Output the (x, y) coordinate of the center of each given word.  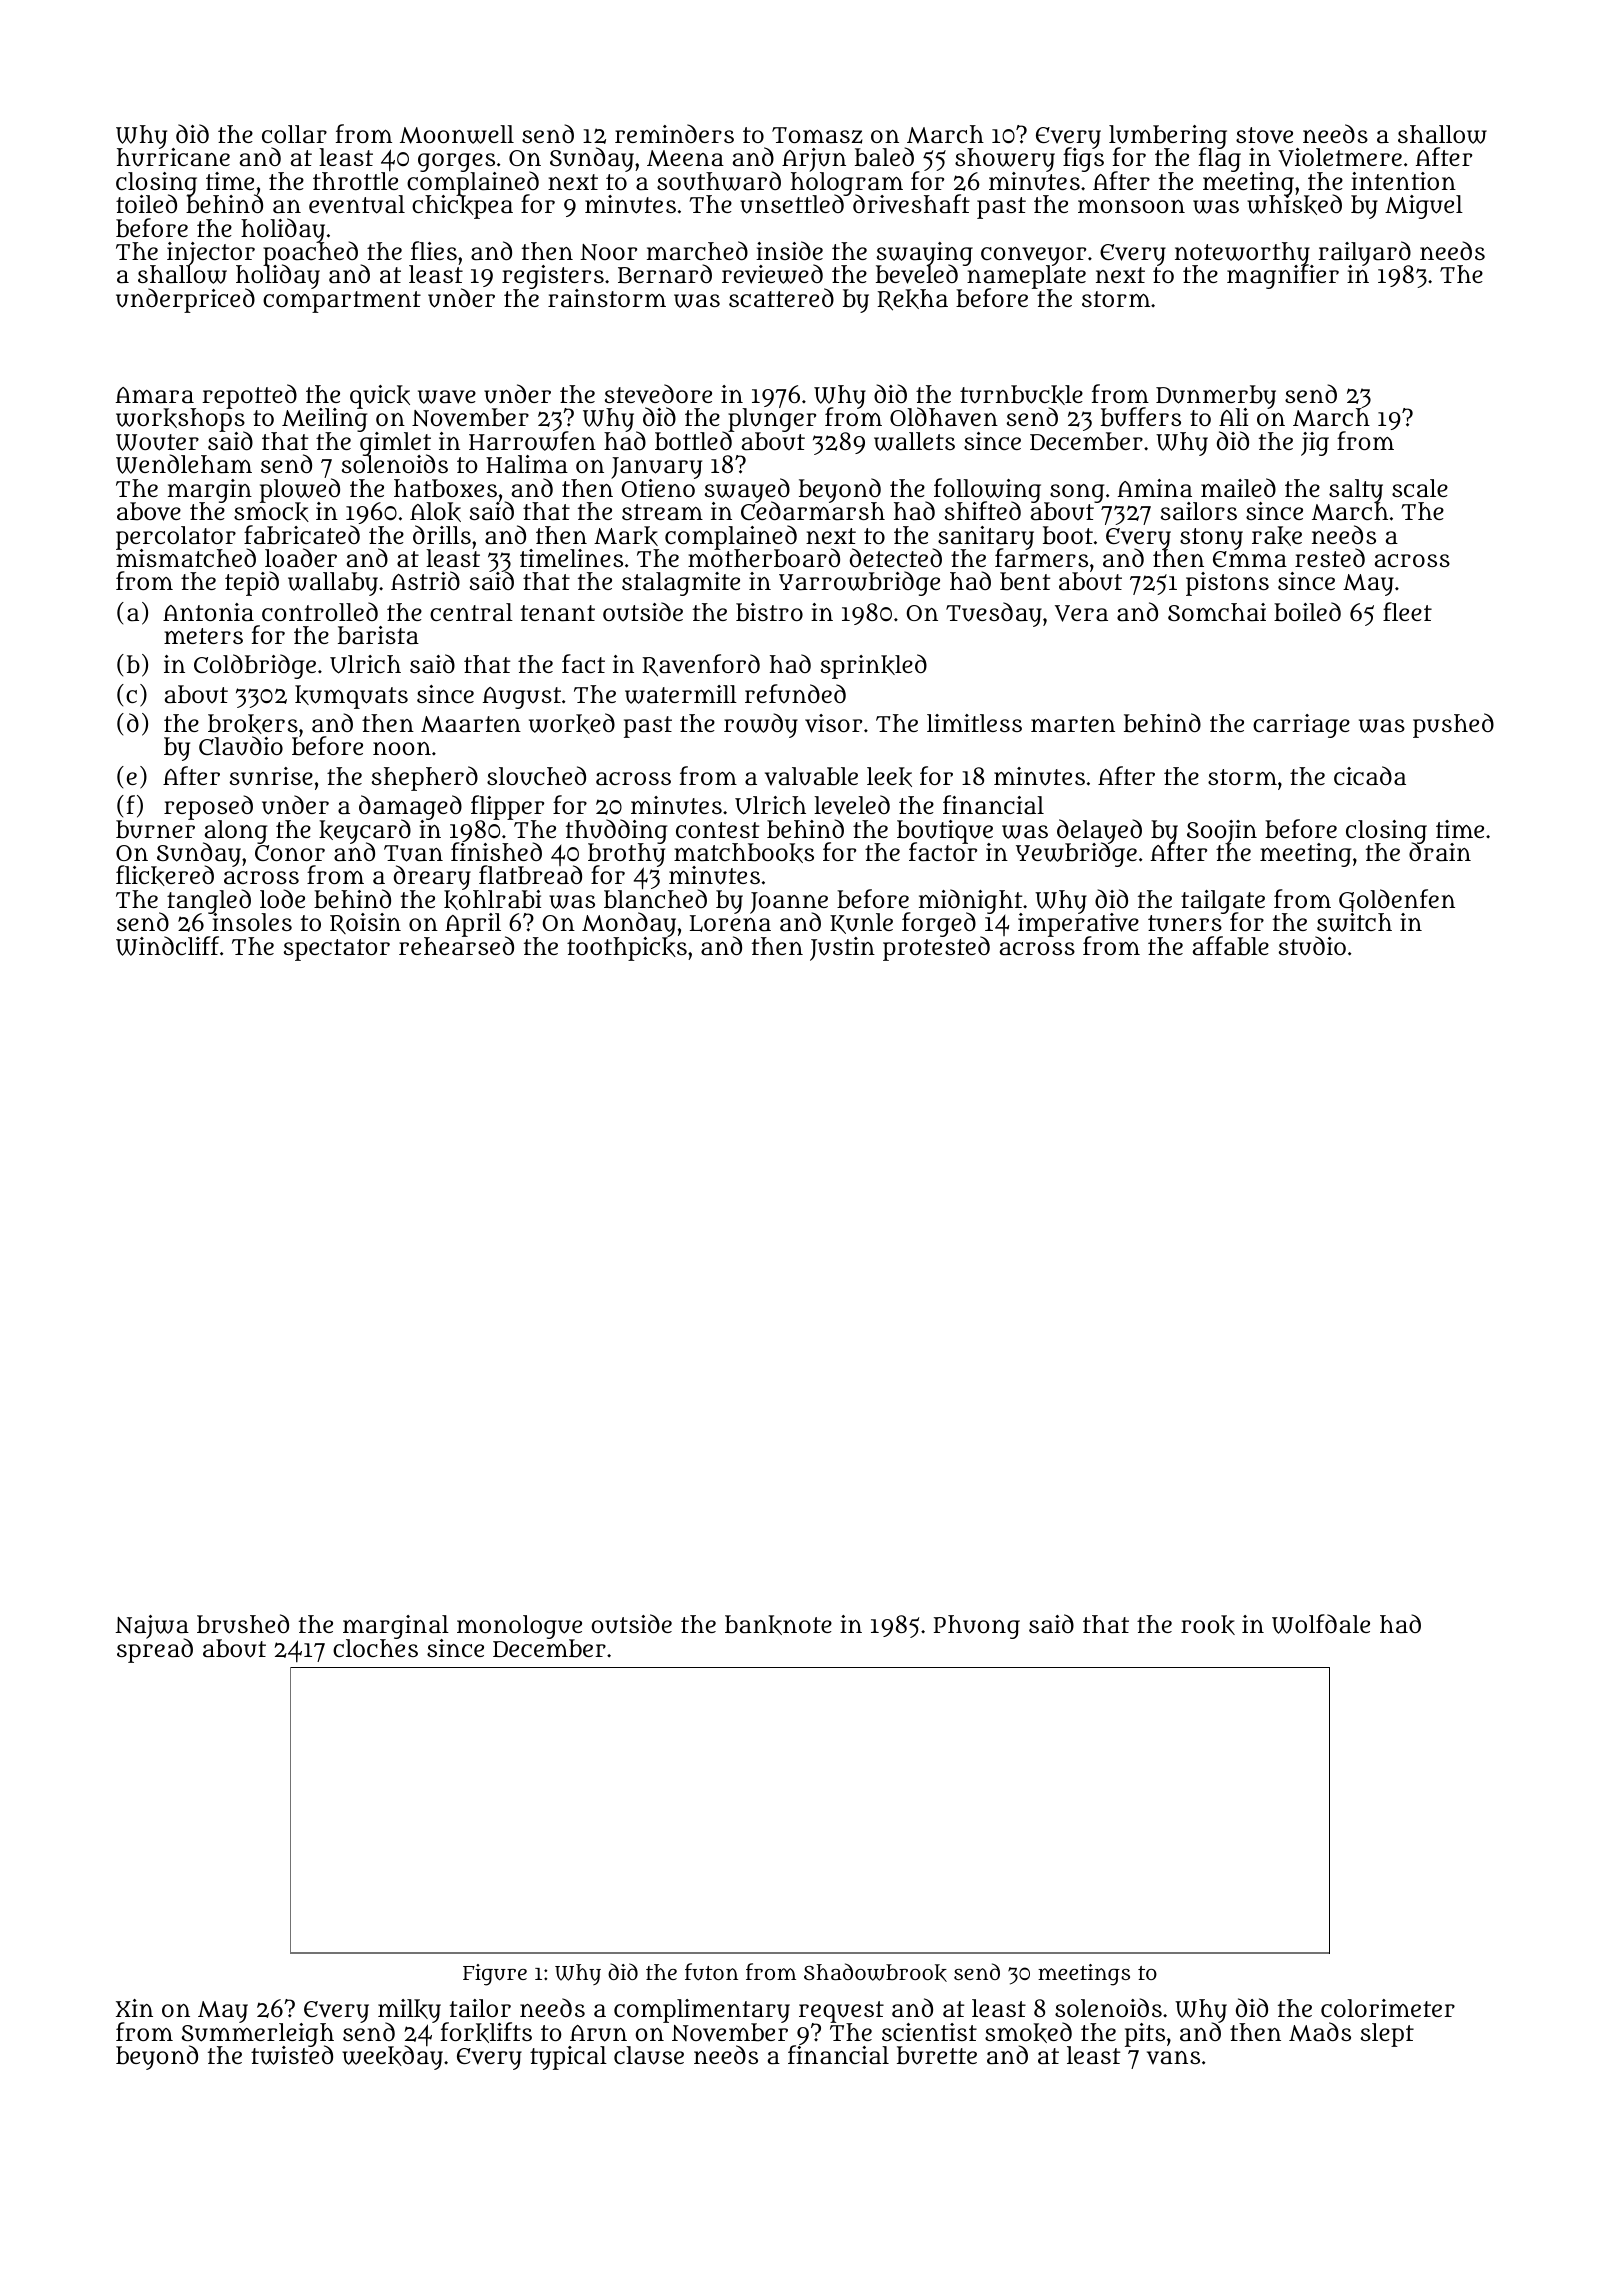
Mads (1320, 2032)
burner (155, 829)
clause (649, 2055)
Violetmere (1340, 157)
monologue (519, 1627)
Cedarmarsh (813, 511)
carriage (1301, 726)
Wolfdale (1321, 1624)
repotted (249, 396)
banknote (778, 1625)
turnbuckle (1021, 395)
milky (409, 2011)
